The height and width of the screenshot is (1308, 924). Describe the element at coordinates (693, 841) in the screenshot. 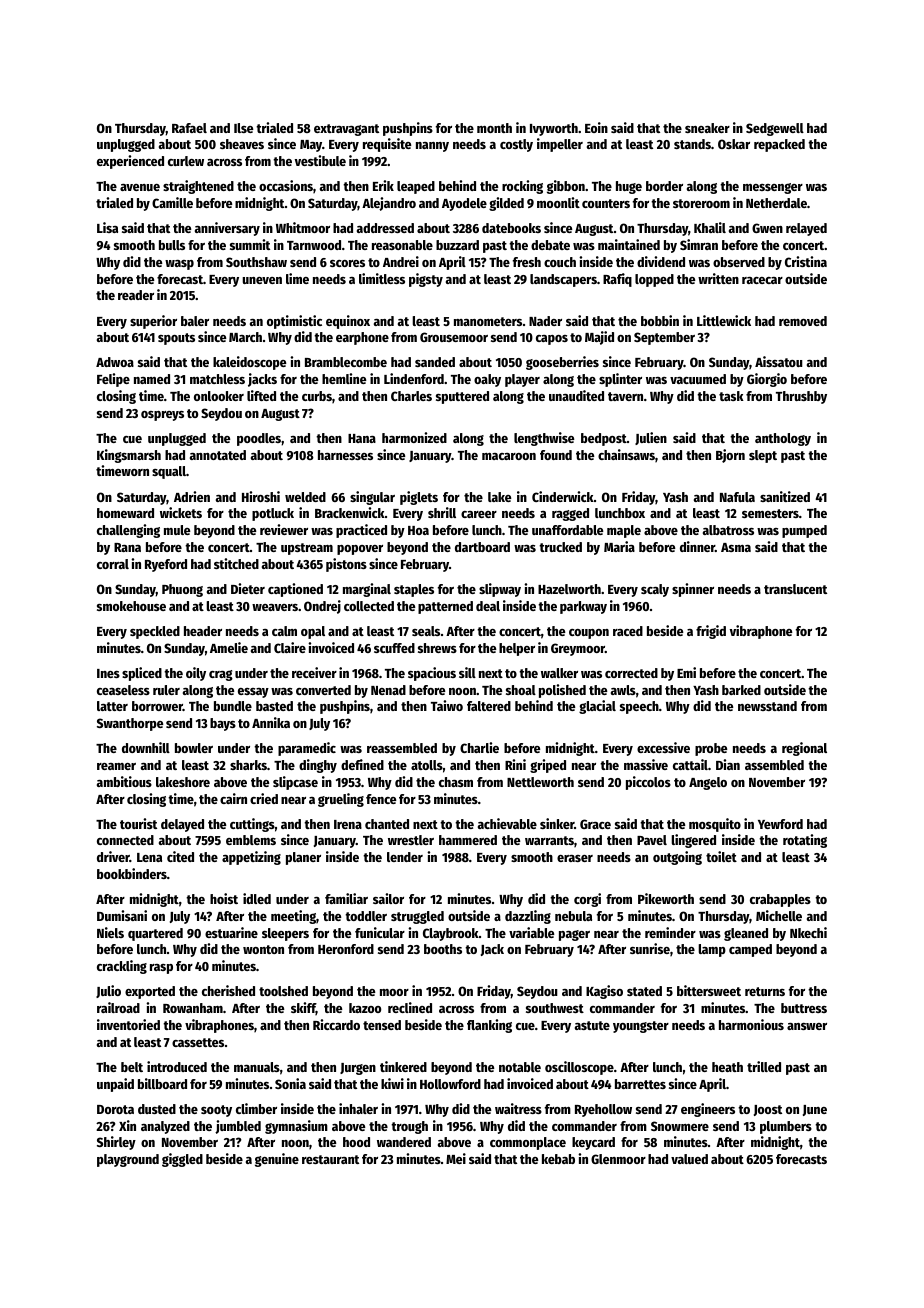

I see `lingered` at that location.
